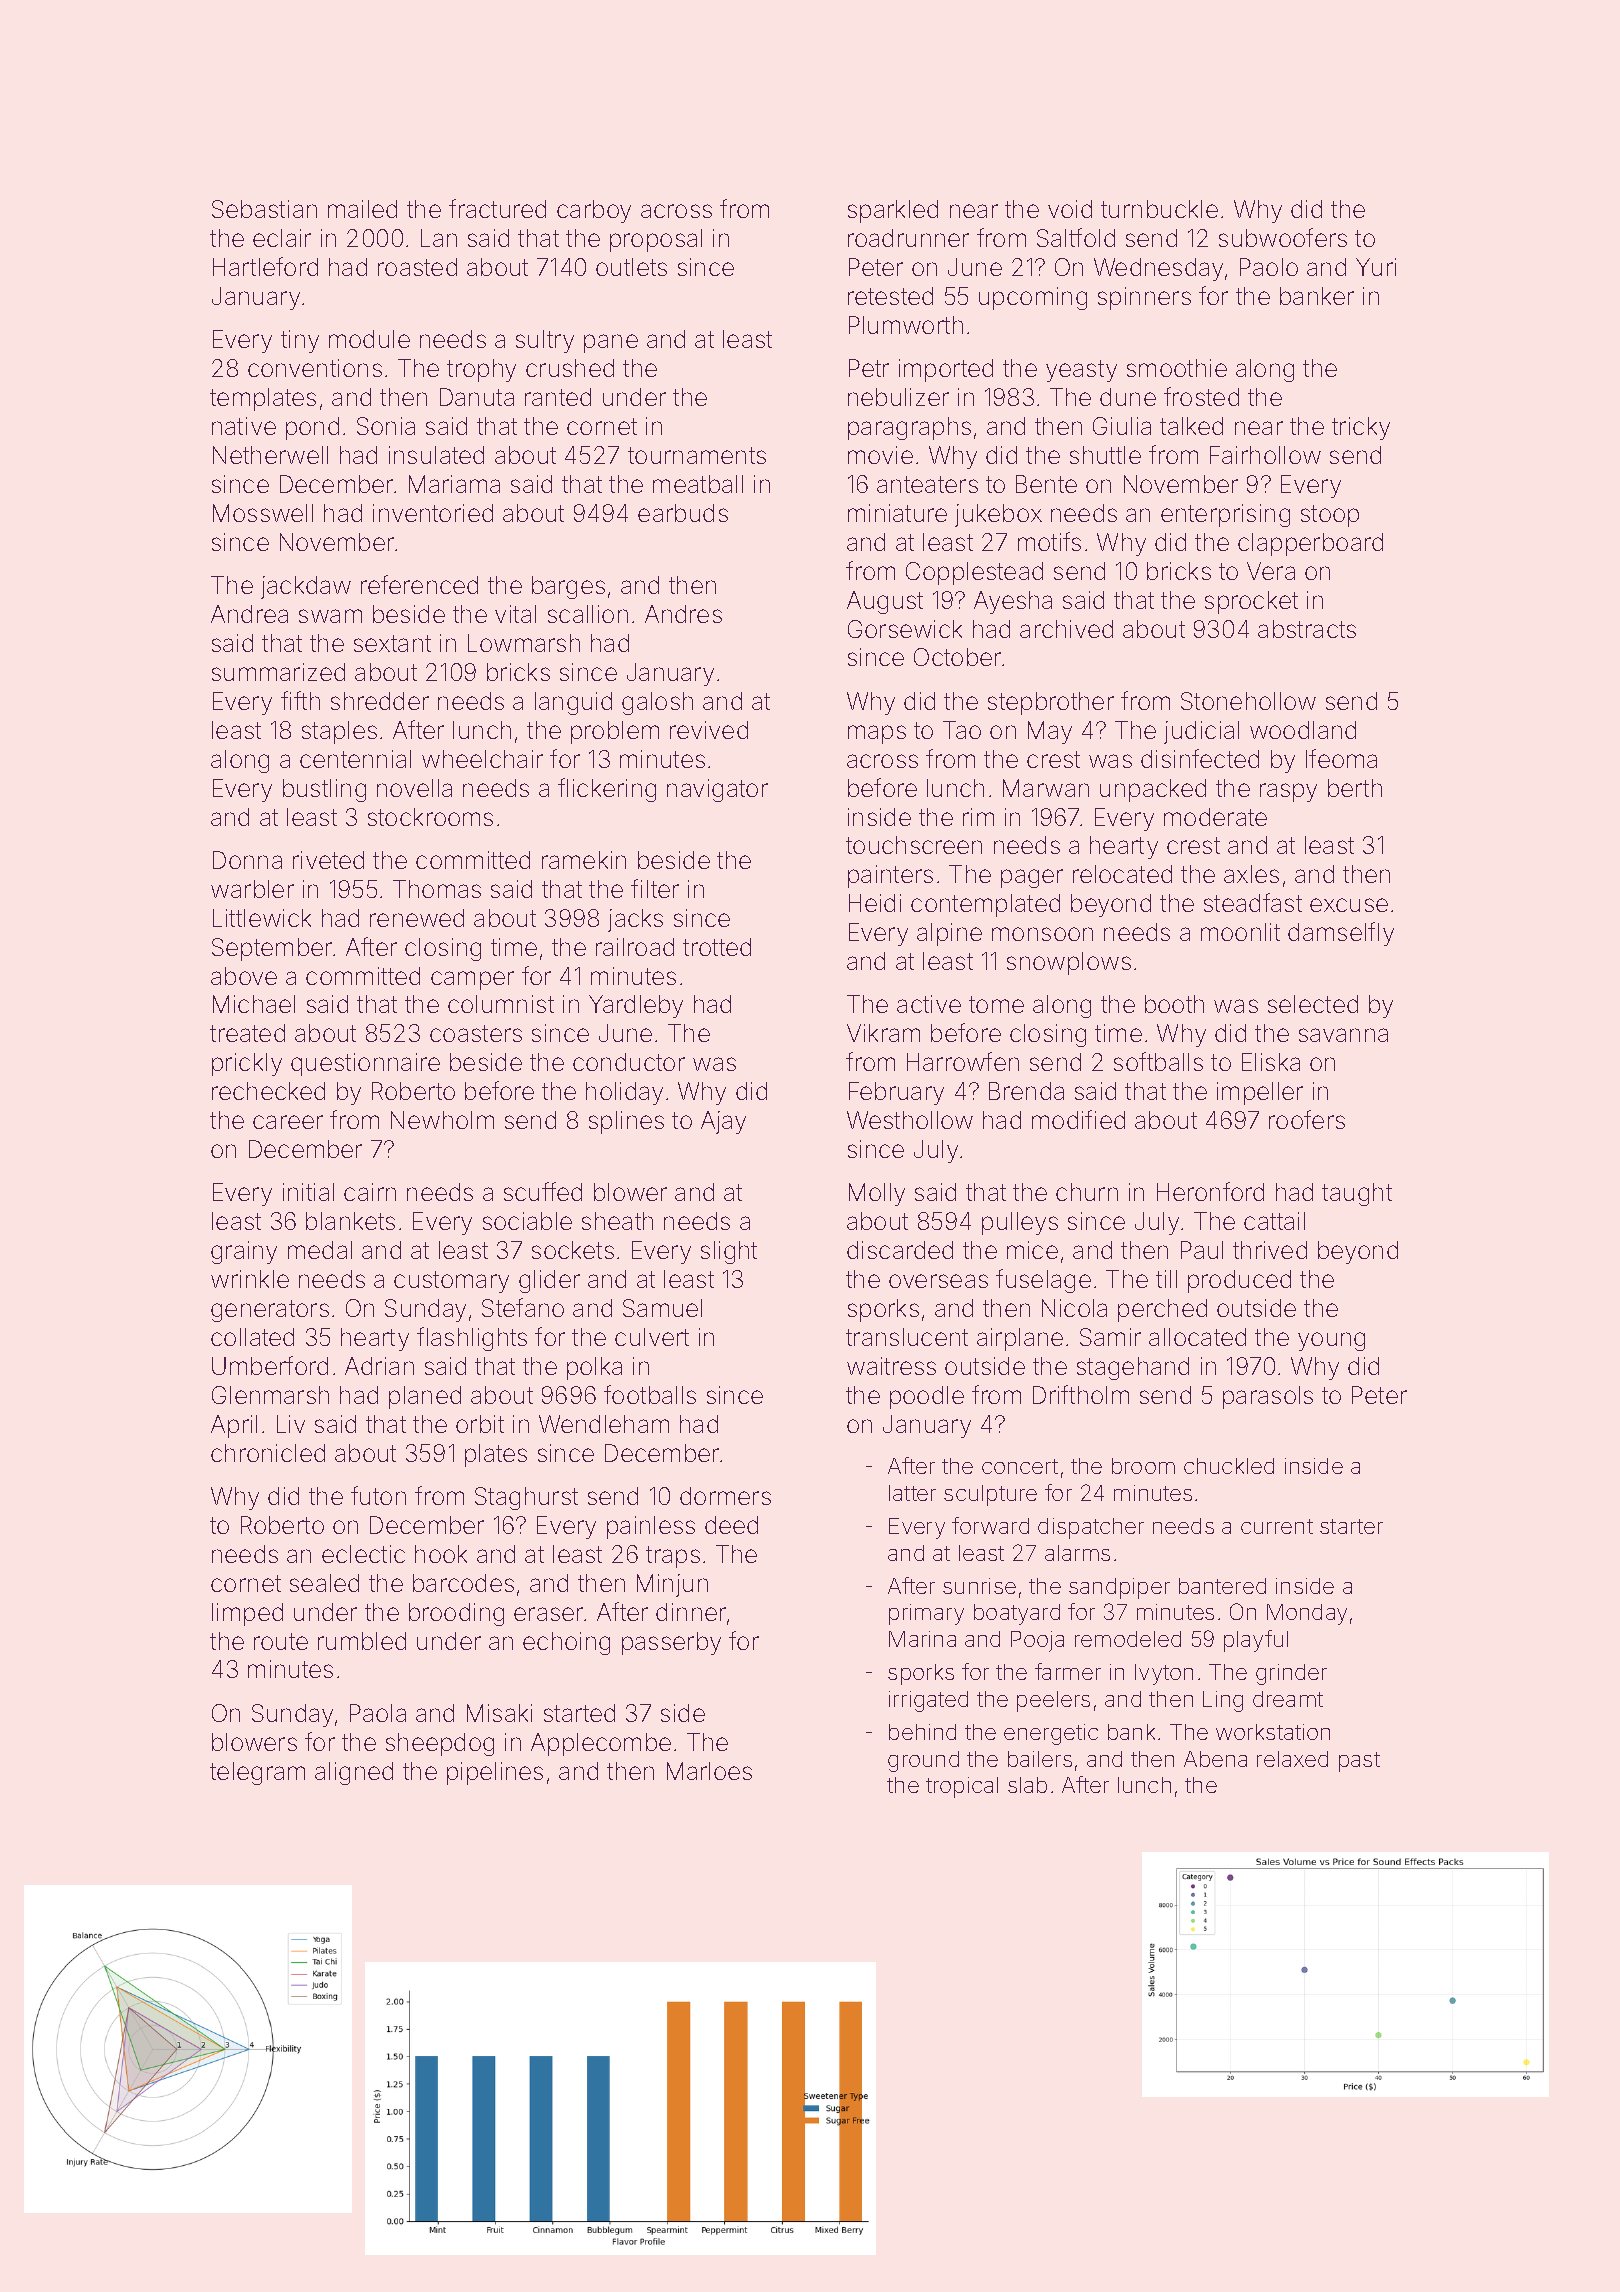 The width and height of the image is (1620, 2292). Describe the element at coordinates (1274, 1221) in the image. I see `cattail` at that location.
